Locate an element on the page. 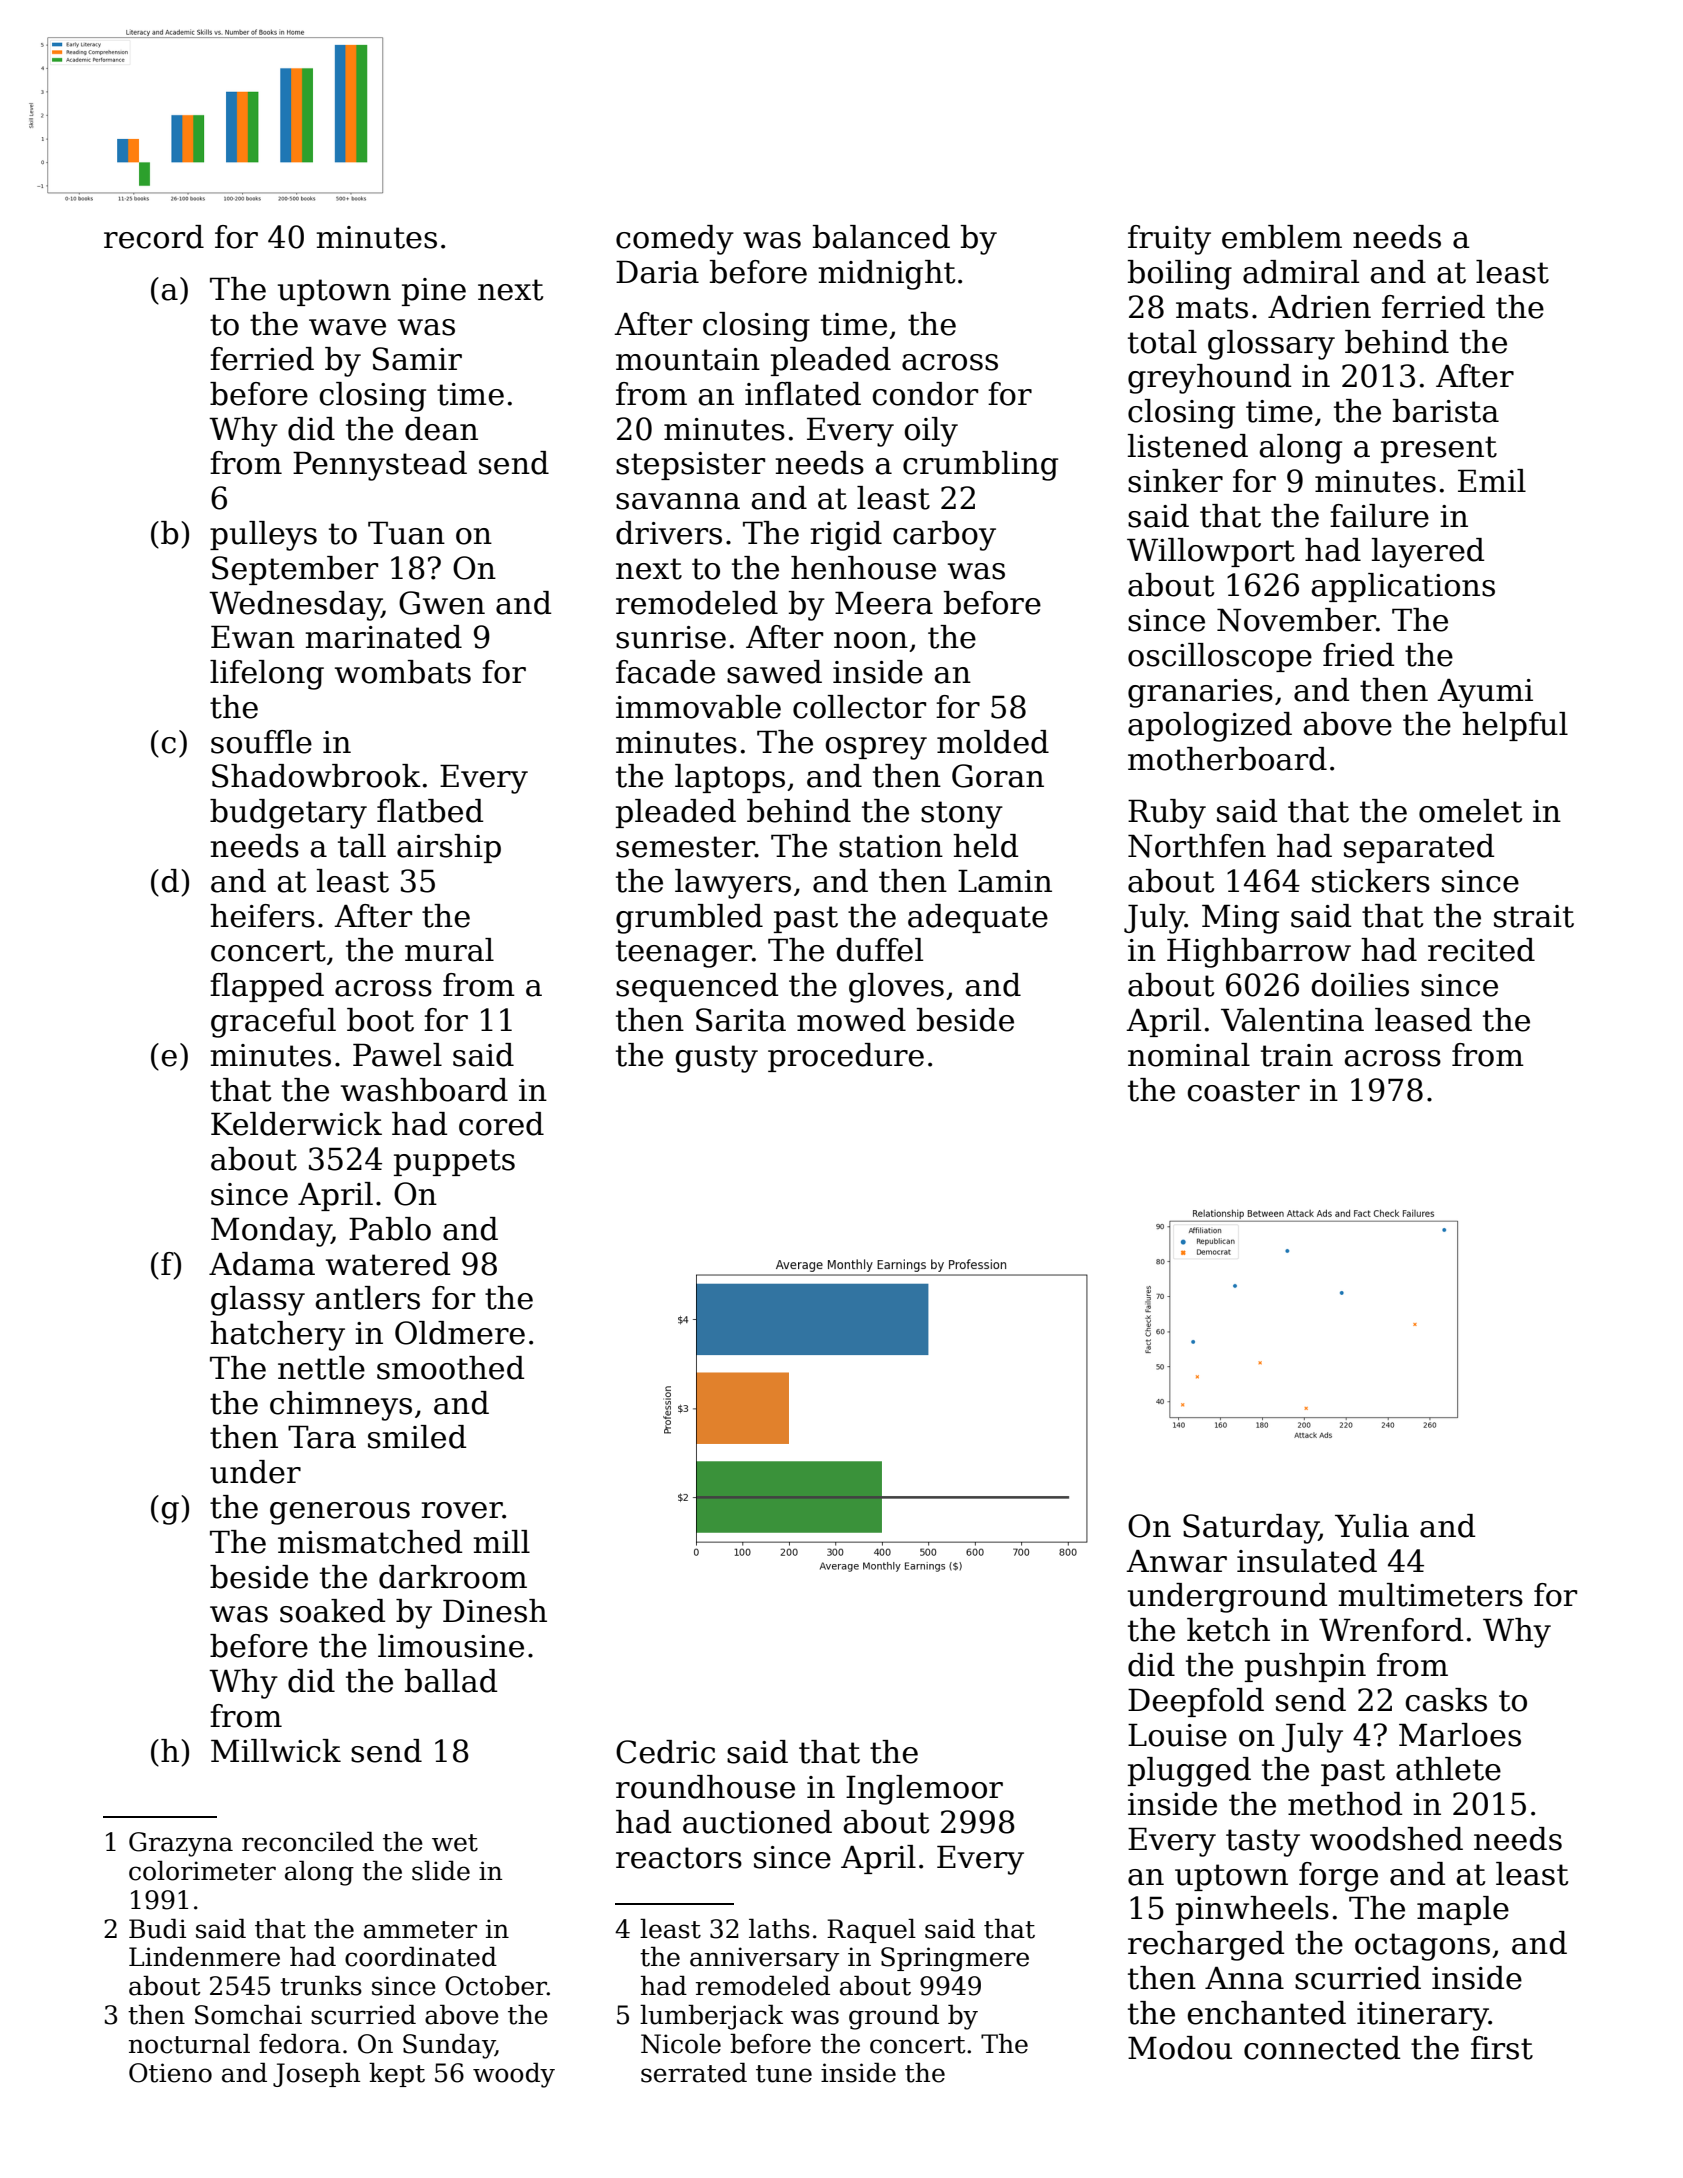  Oldmere is located at coordinates (460, 1333).
